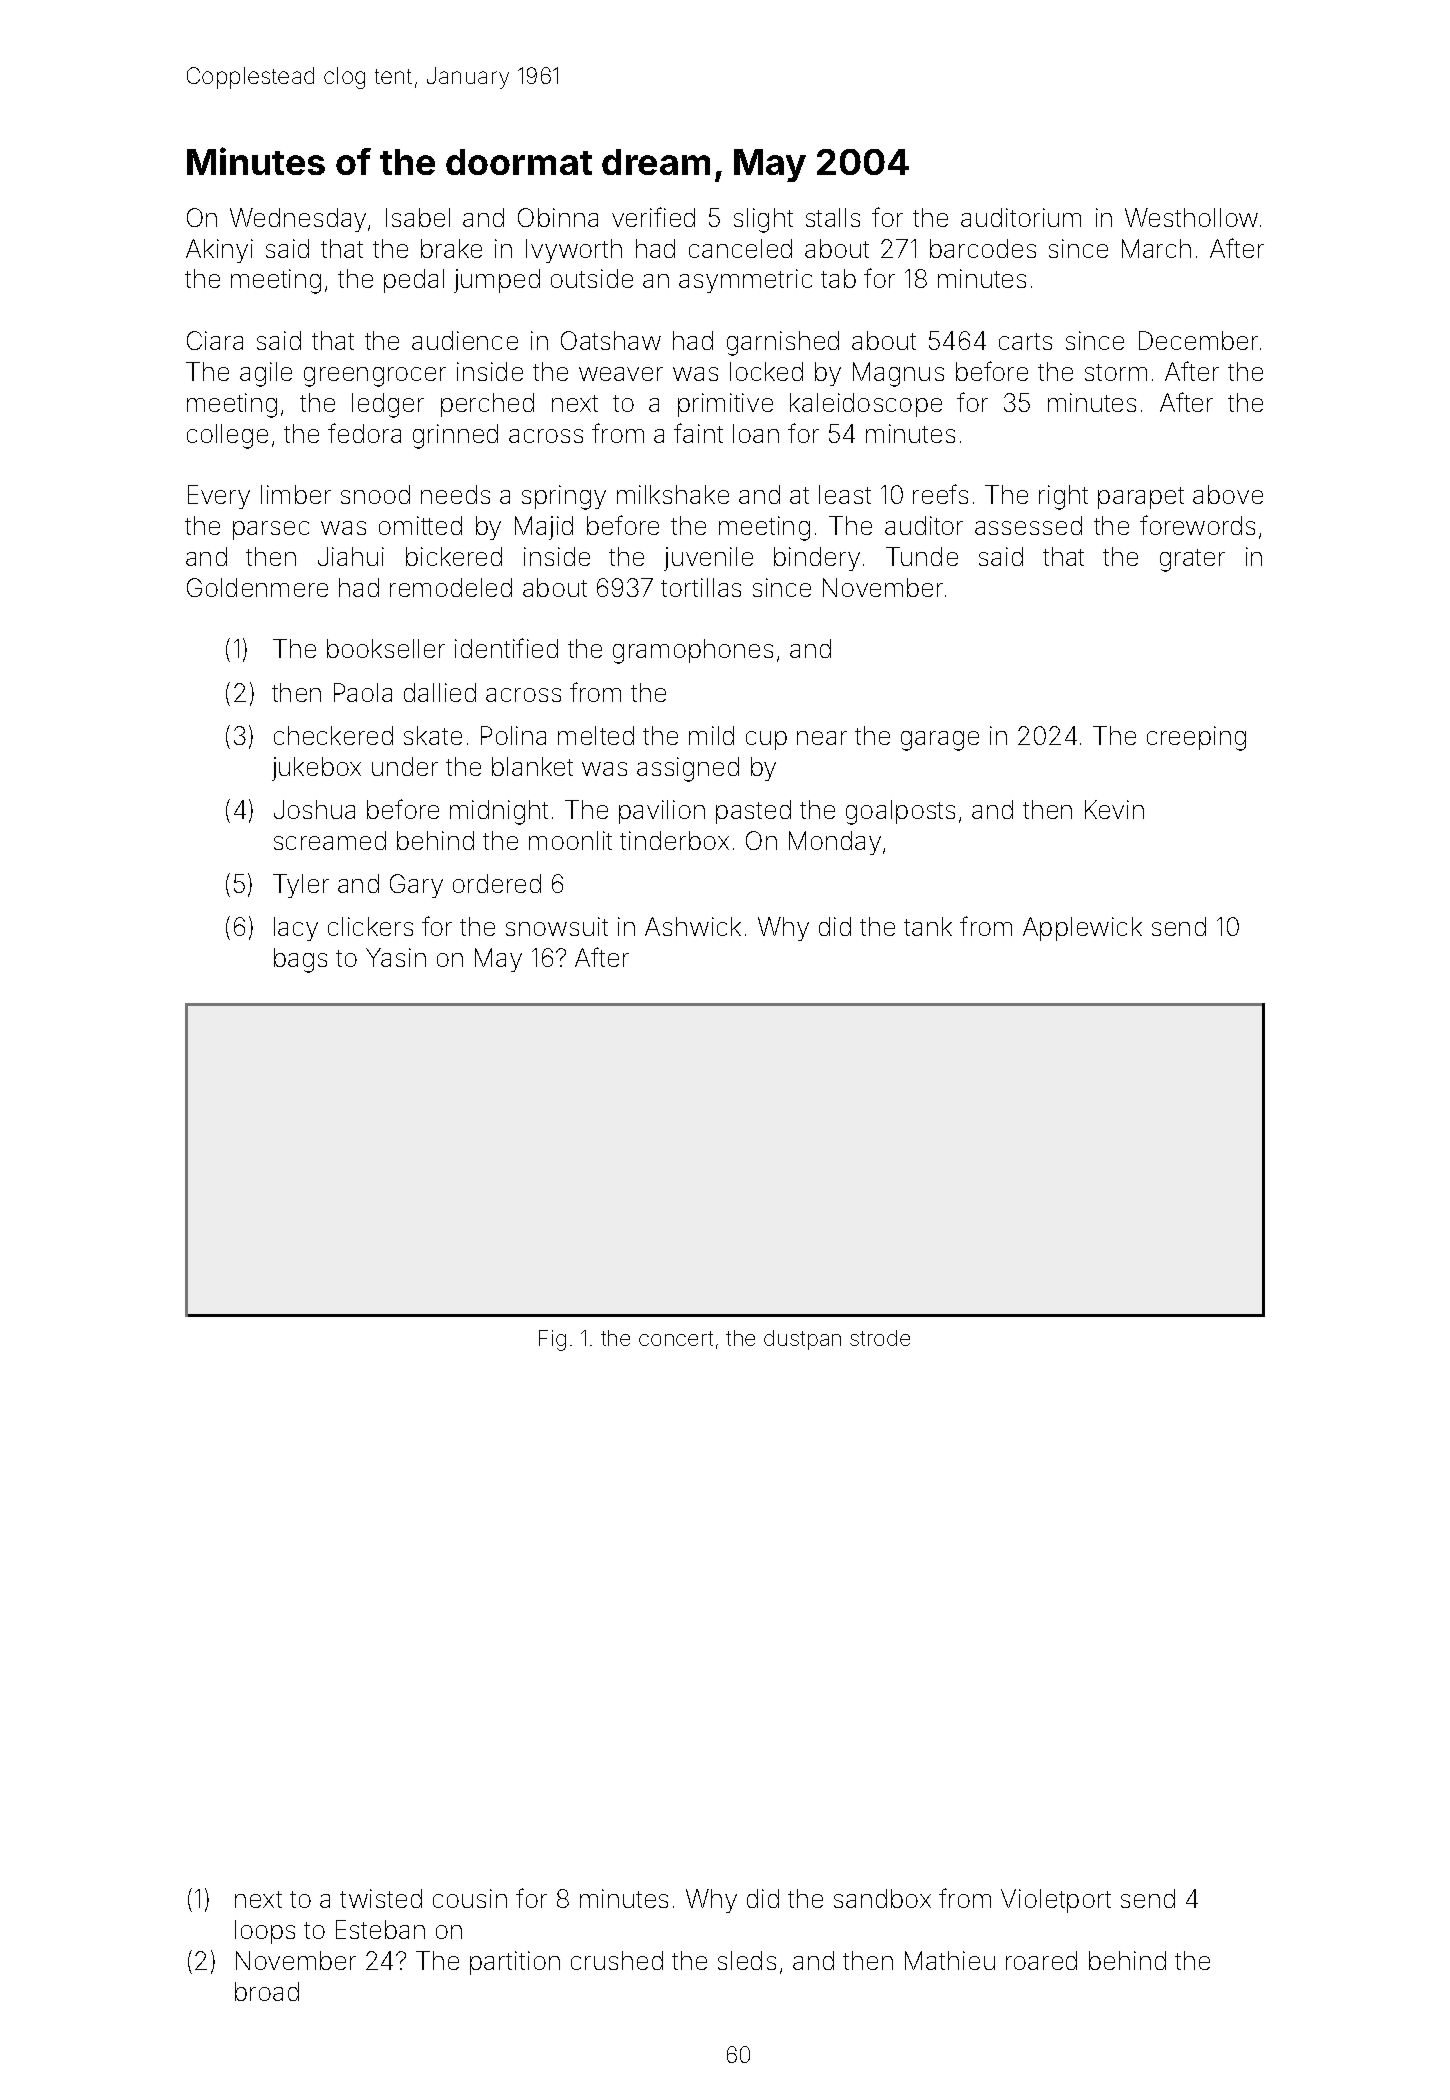  Describe the element at coordinates (552, 1340) in the screenshot. I see `Fig` at that location.
